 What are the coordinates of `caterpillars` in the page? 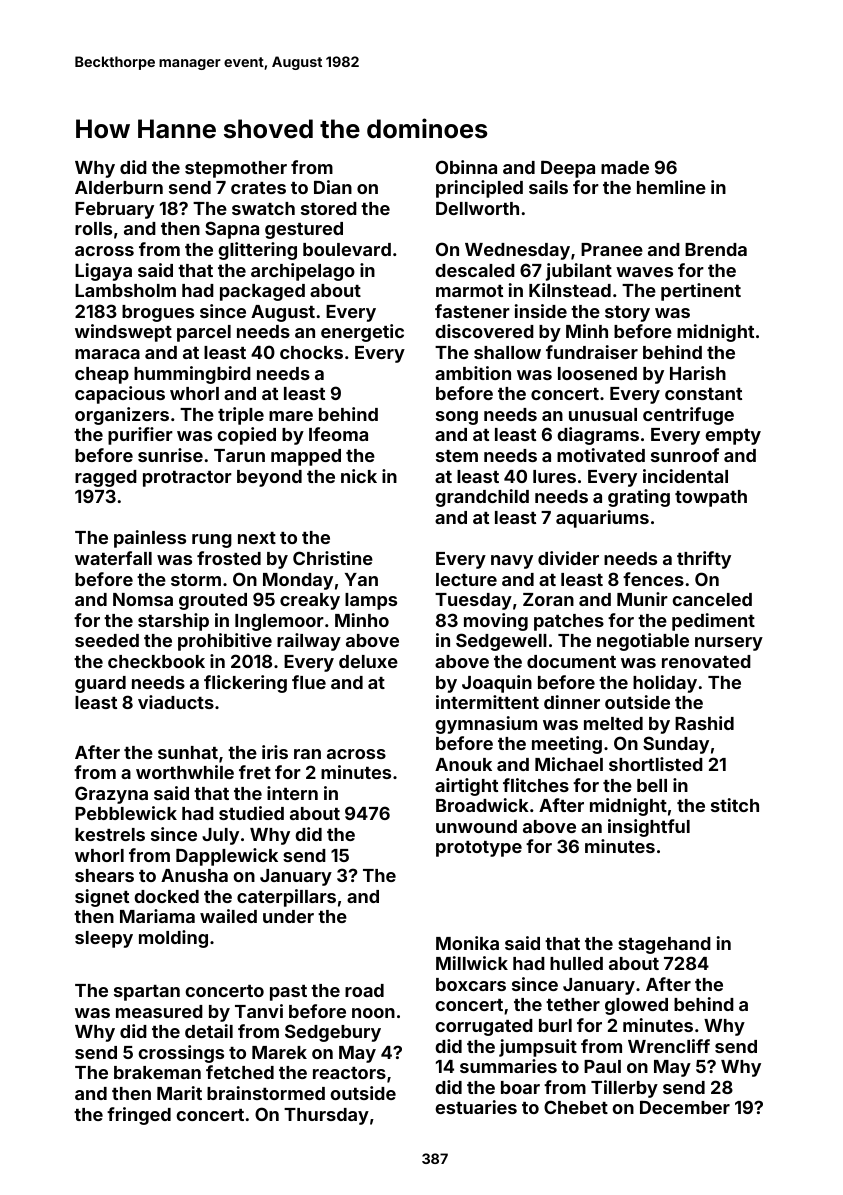 It's located at (286, 898).
